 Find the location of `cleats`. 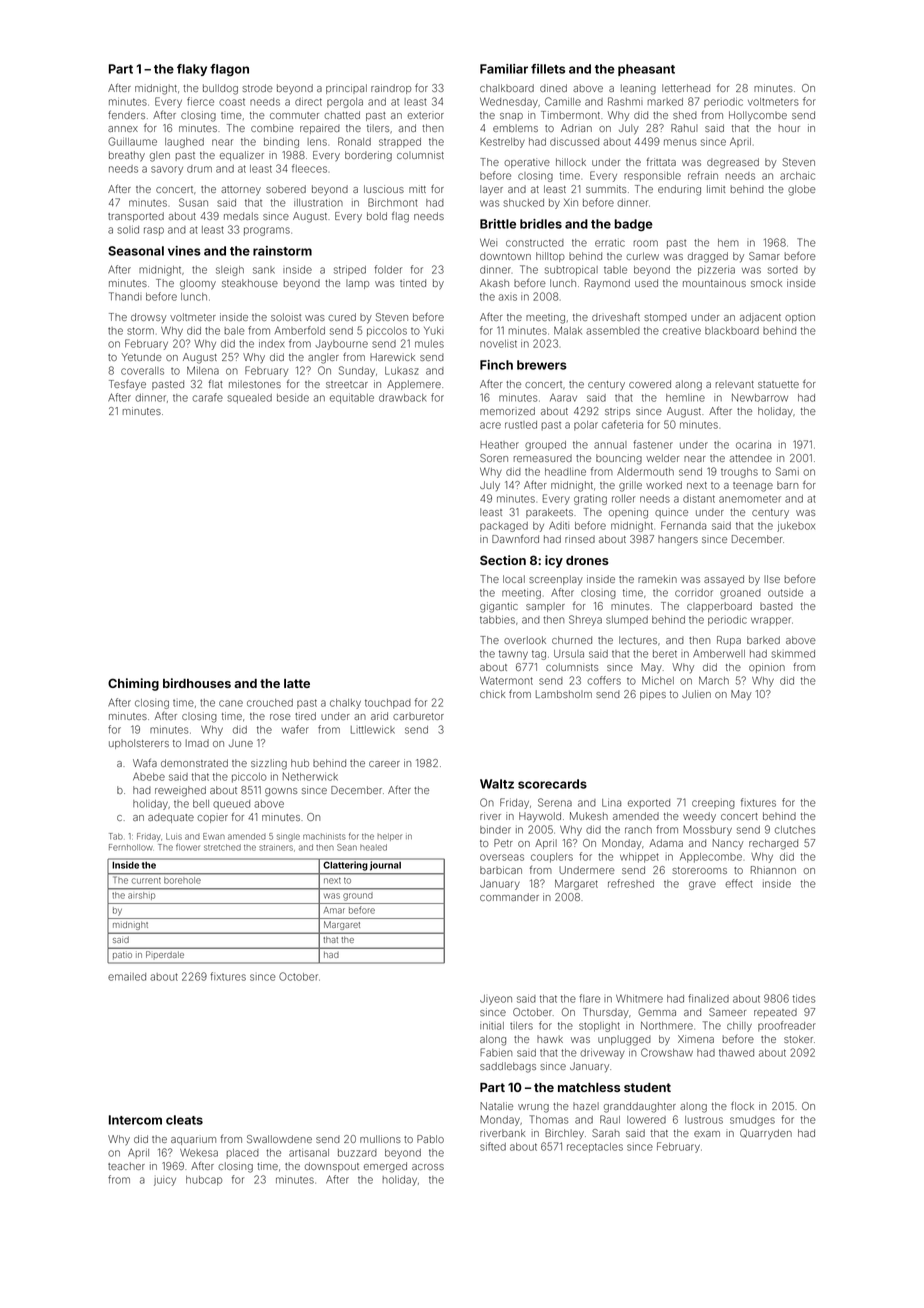

cleats is located at coordinates (184, 1120).
